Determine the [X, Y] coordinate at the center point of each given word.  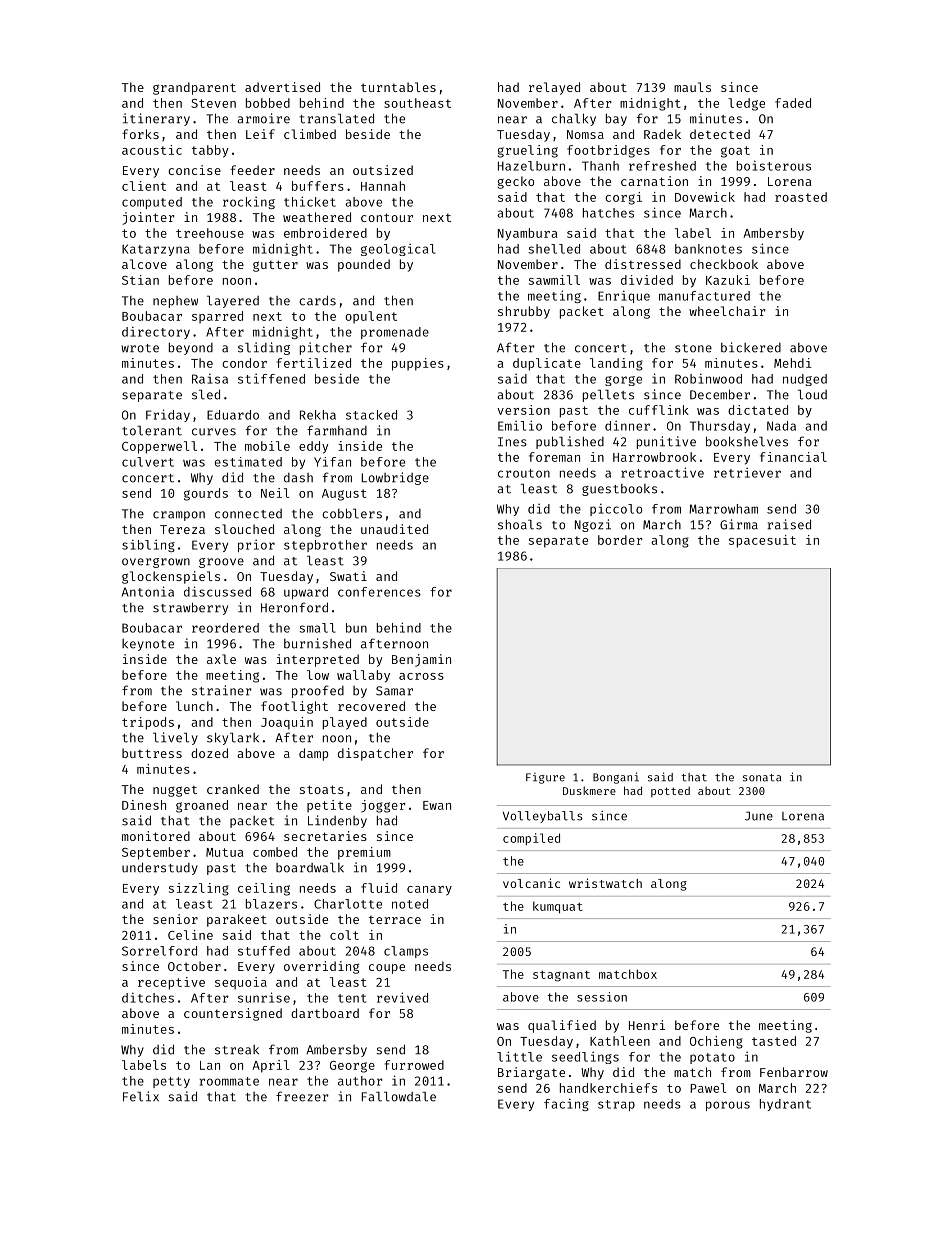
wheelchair [727, 311]
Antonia [148, 591]
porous [728, 1106]
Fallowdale [399, 1097]
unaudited [394, 529]
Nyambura [528, 234]
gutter [275, 266]
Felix [141, 1096]
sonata [762, 778]
